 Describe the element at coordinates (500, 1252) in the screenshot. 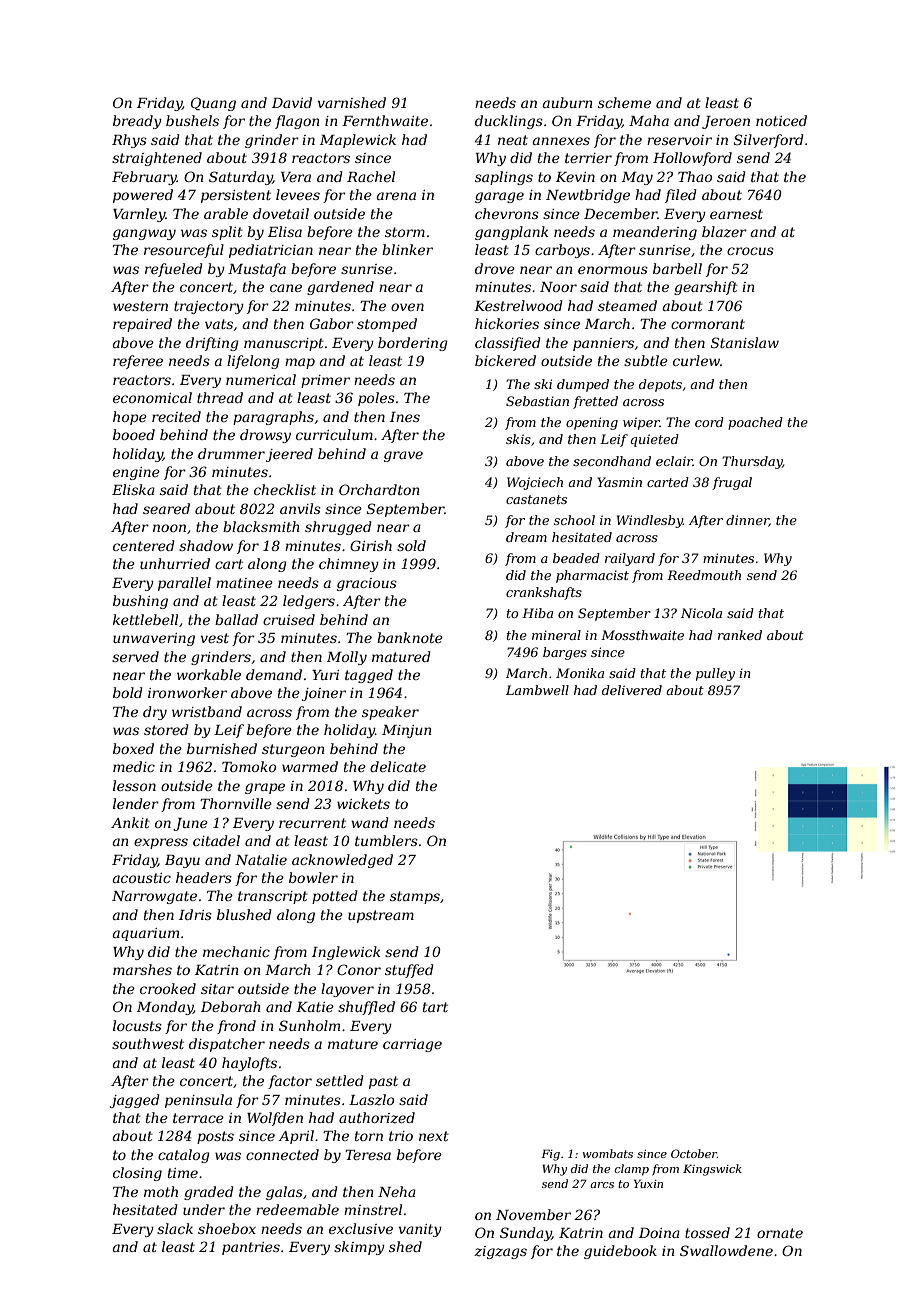

I see `zigzags` at that location.
